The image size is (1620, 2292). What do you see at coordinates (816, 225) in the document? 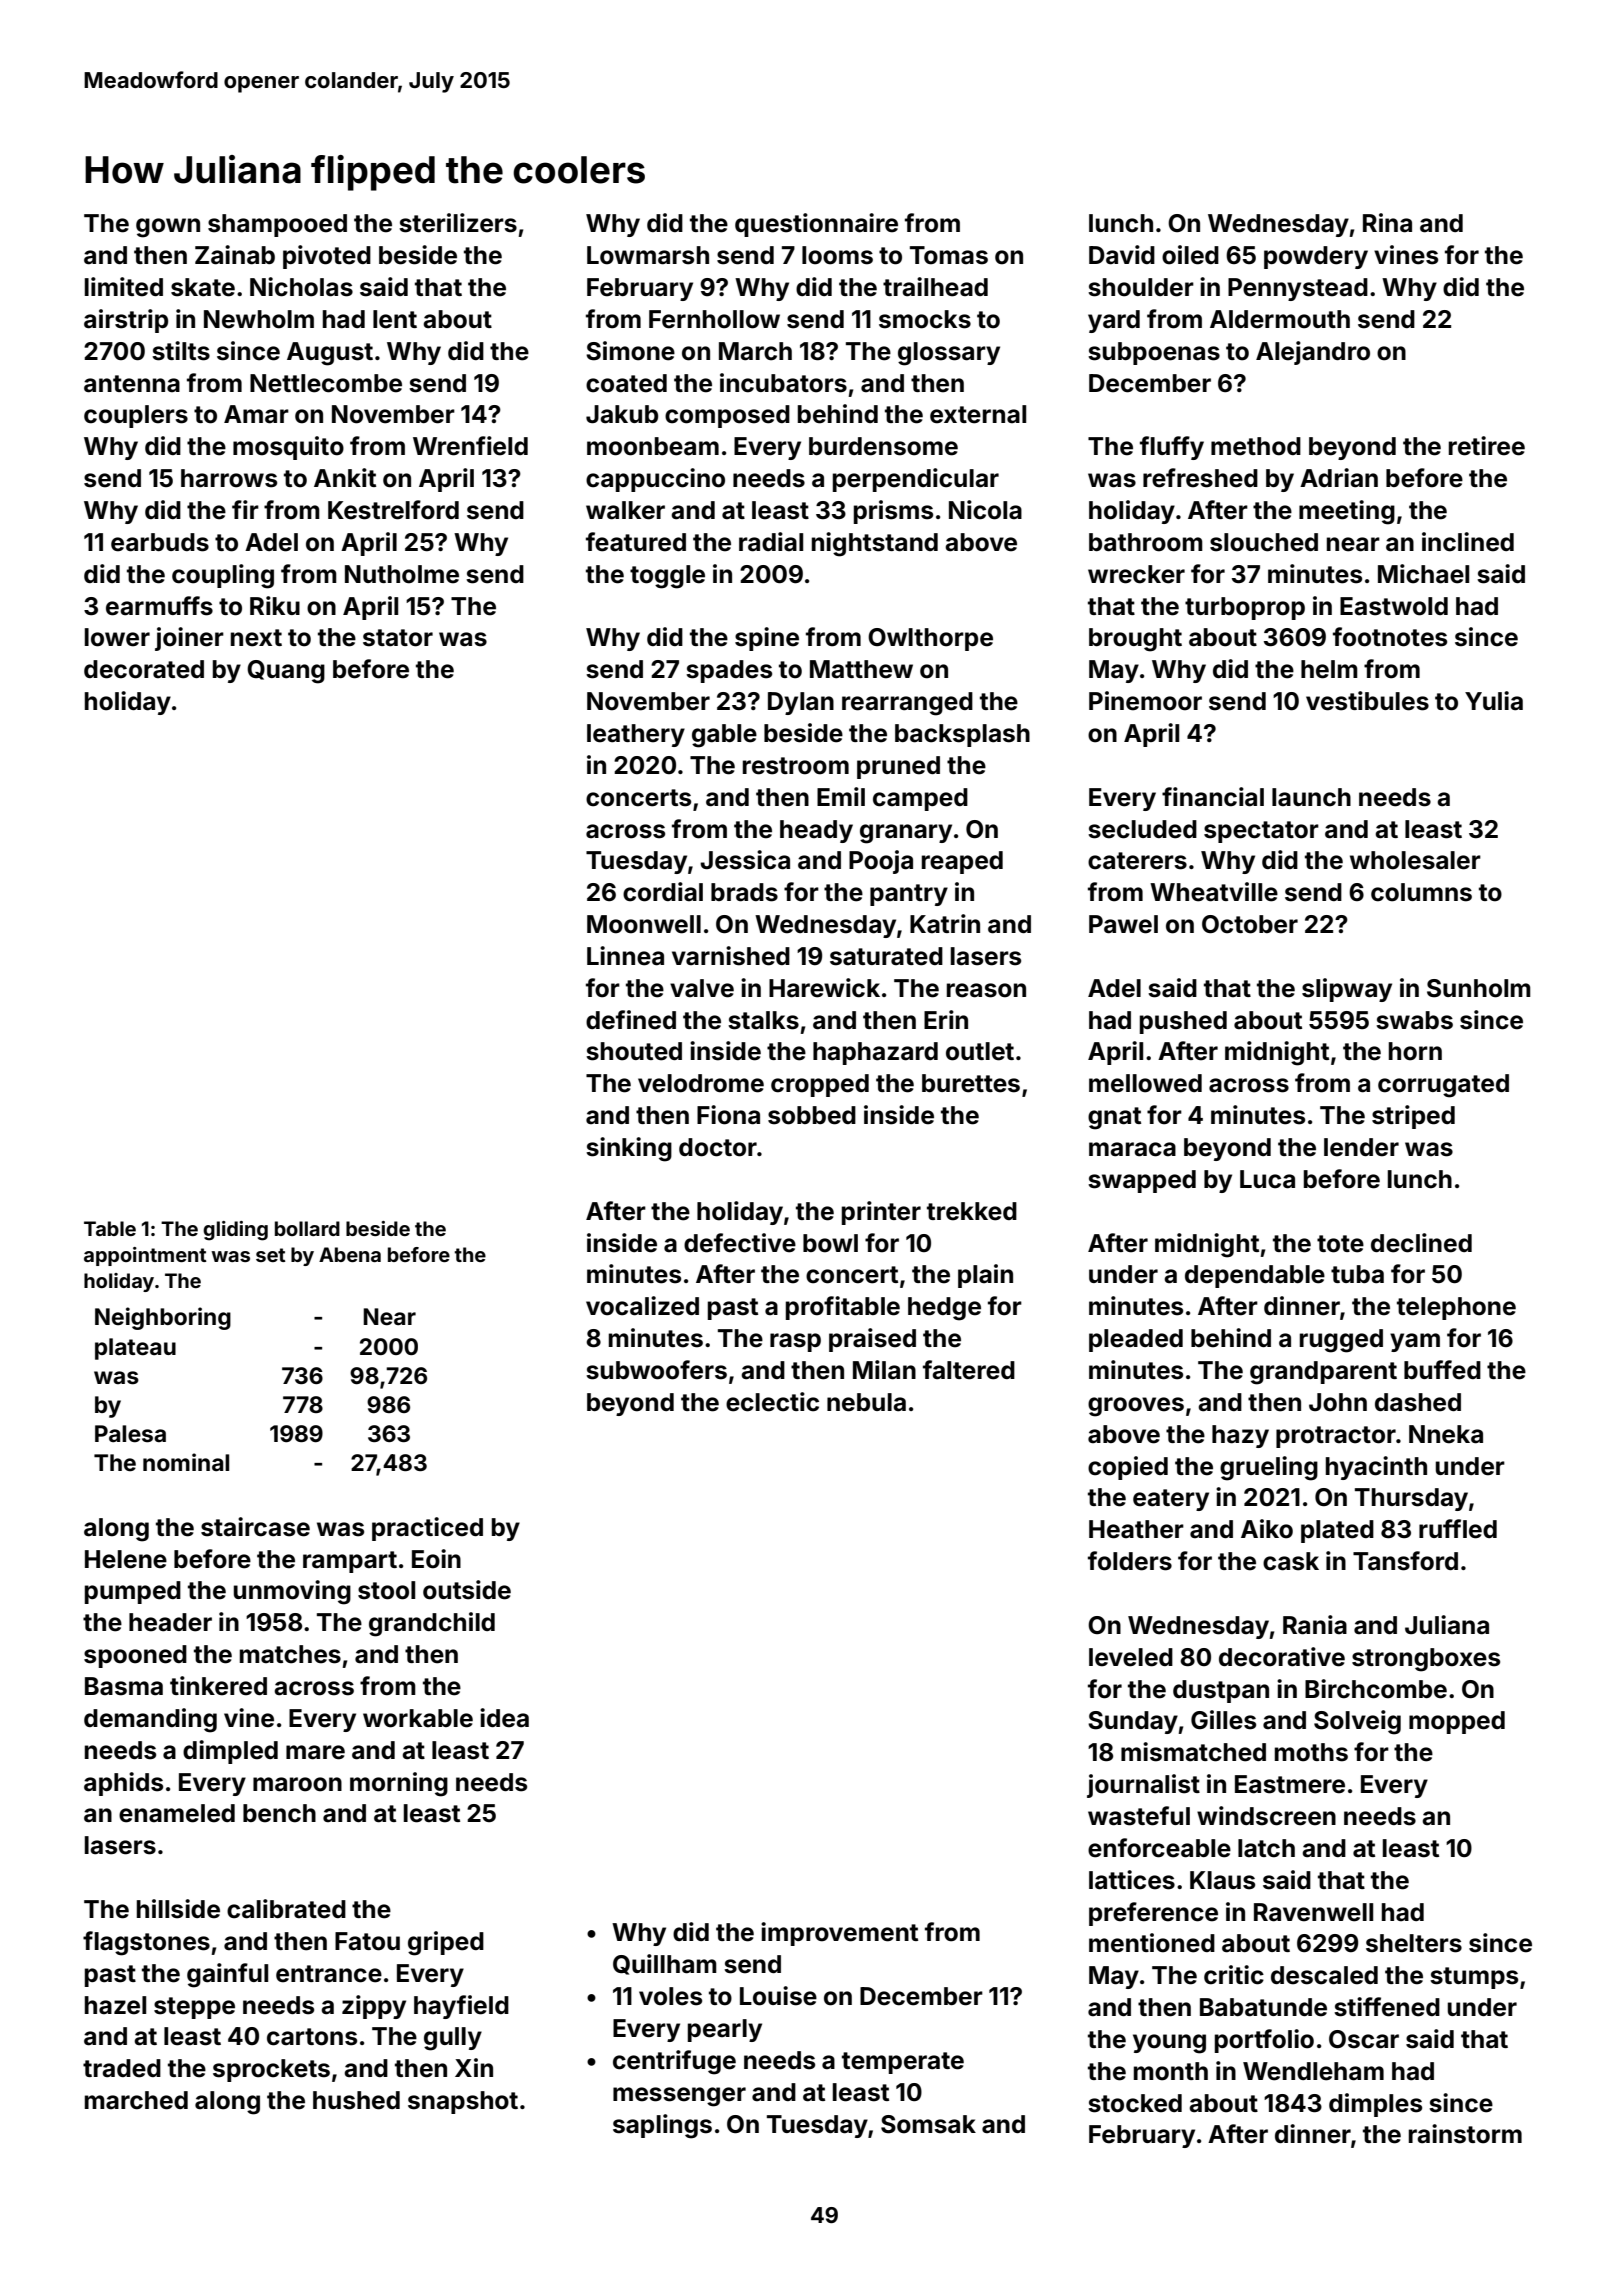
I see `questionnaire` at bounding box center [816, 225].
